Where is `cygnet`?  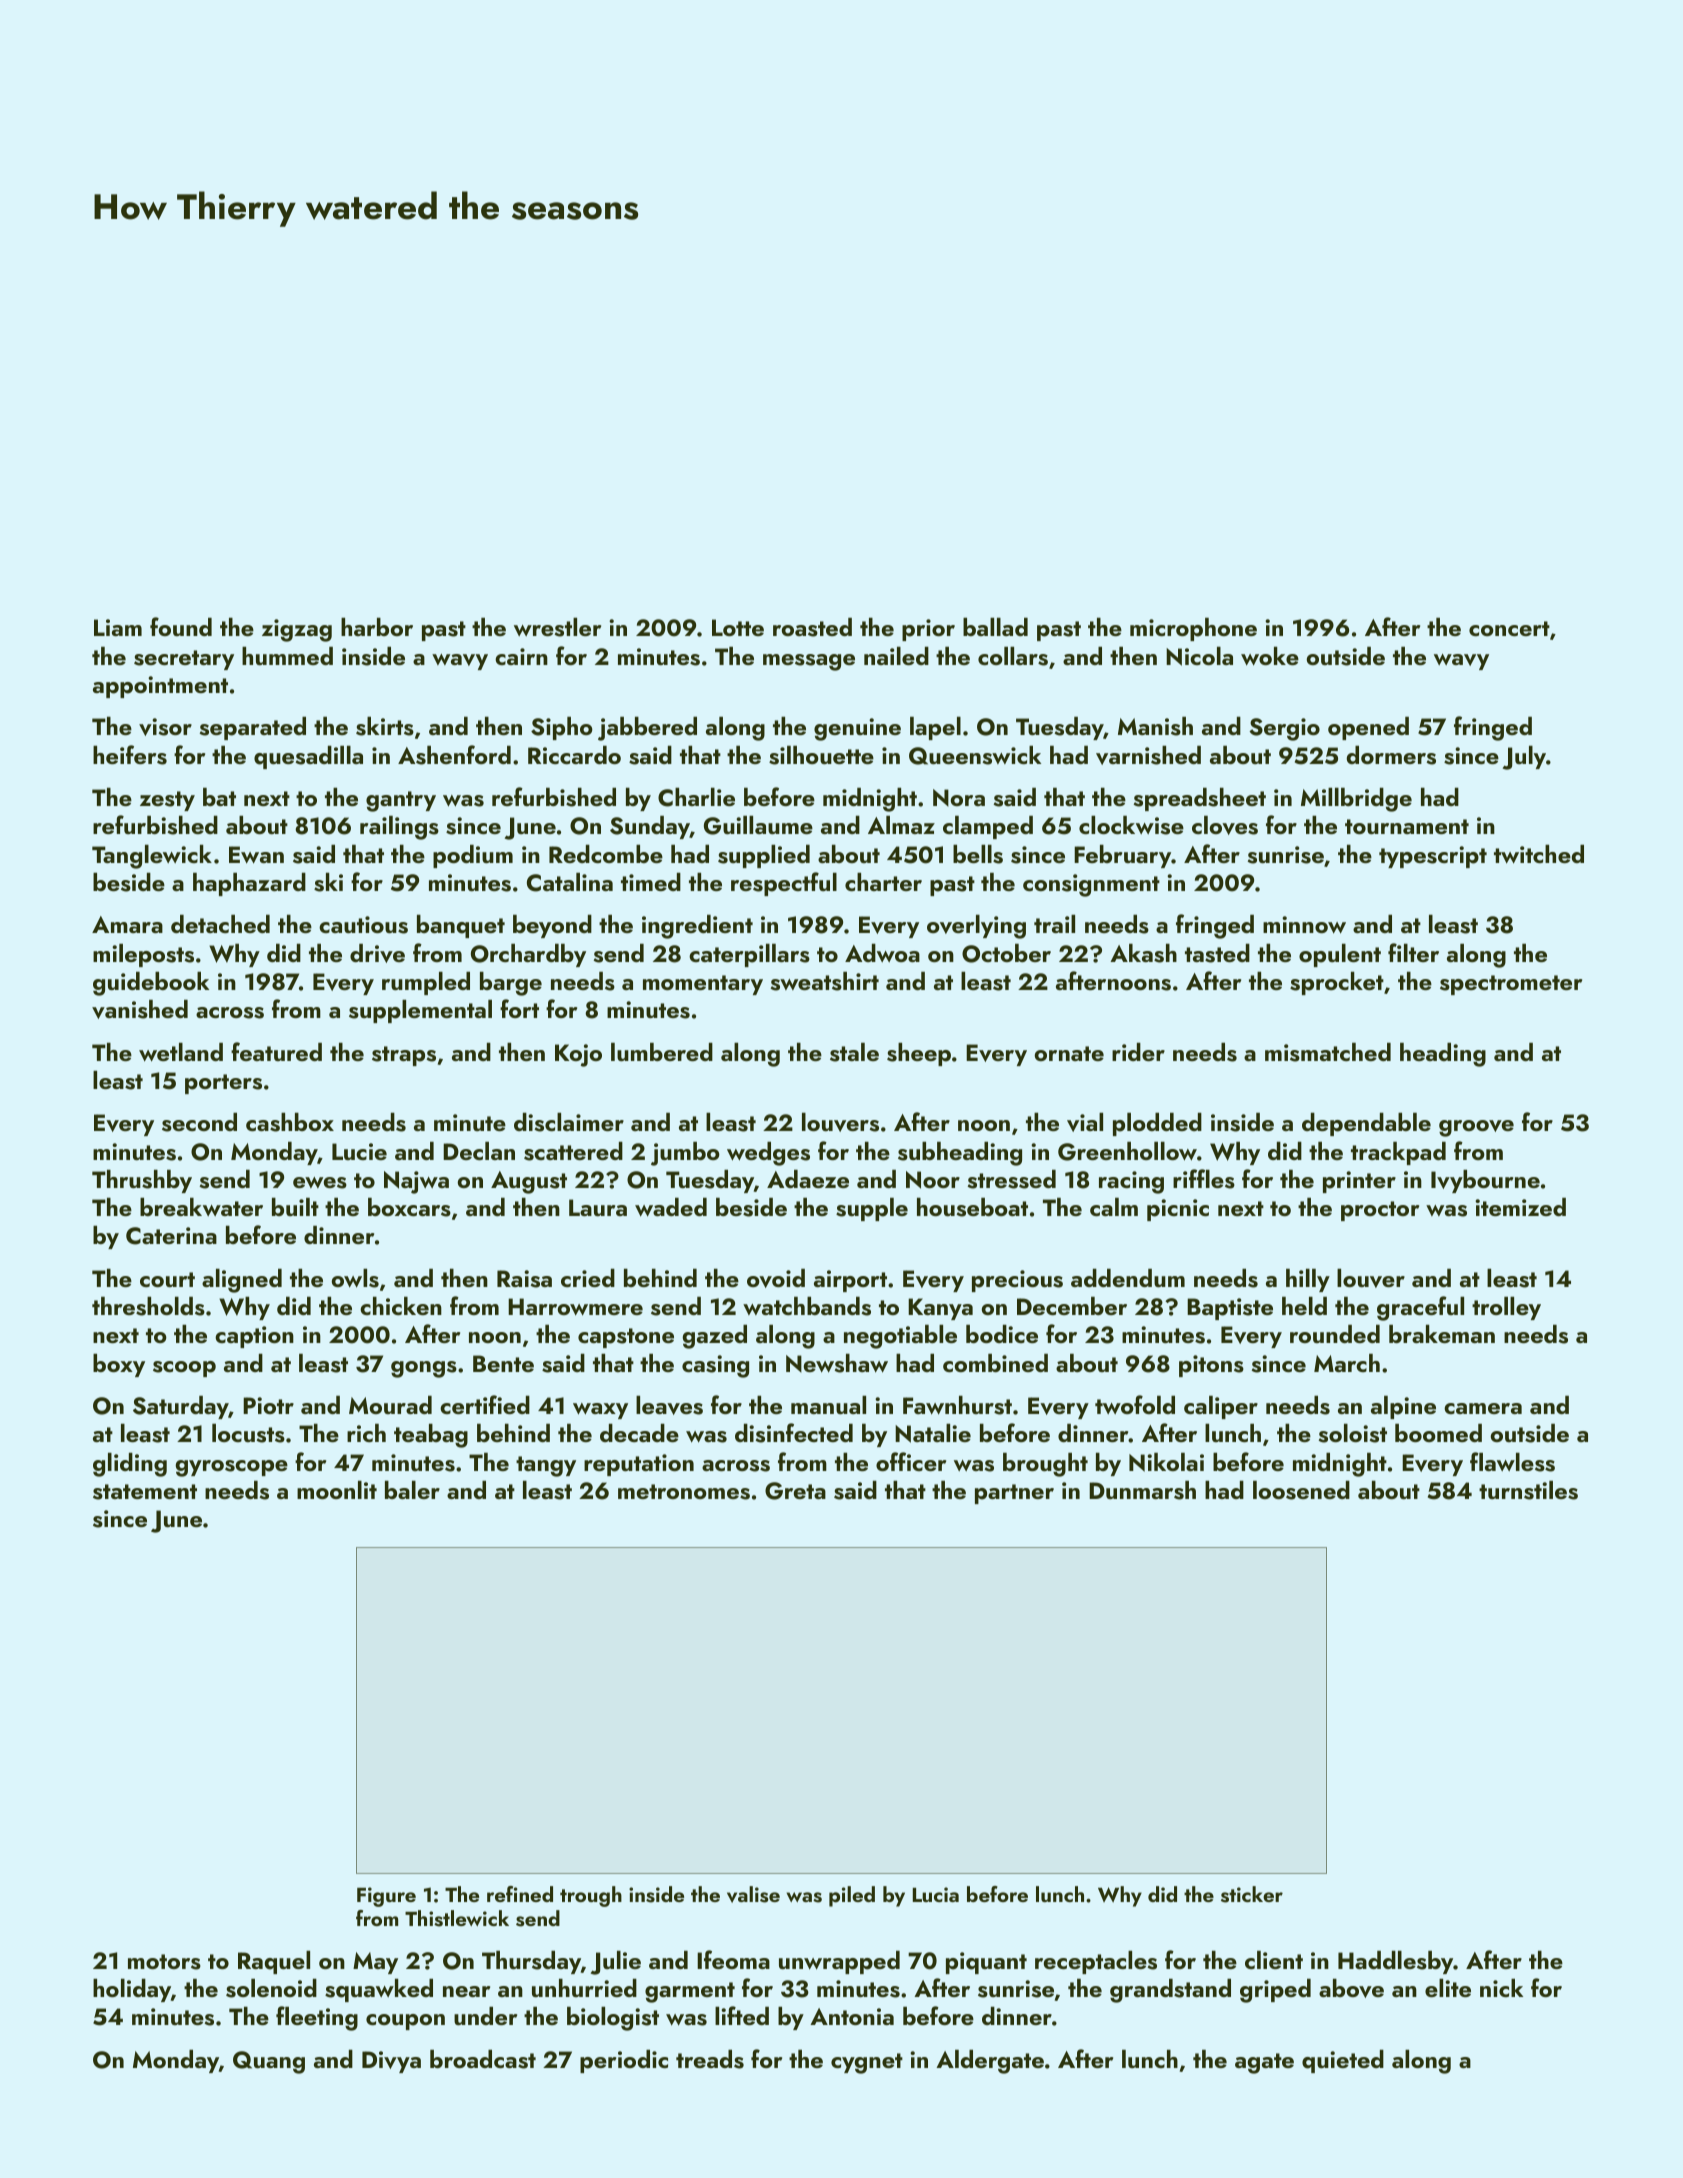
cygnet is located at coordinates (867, 2063).
